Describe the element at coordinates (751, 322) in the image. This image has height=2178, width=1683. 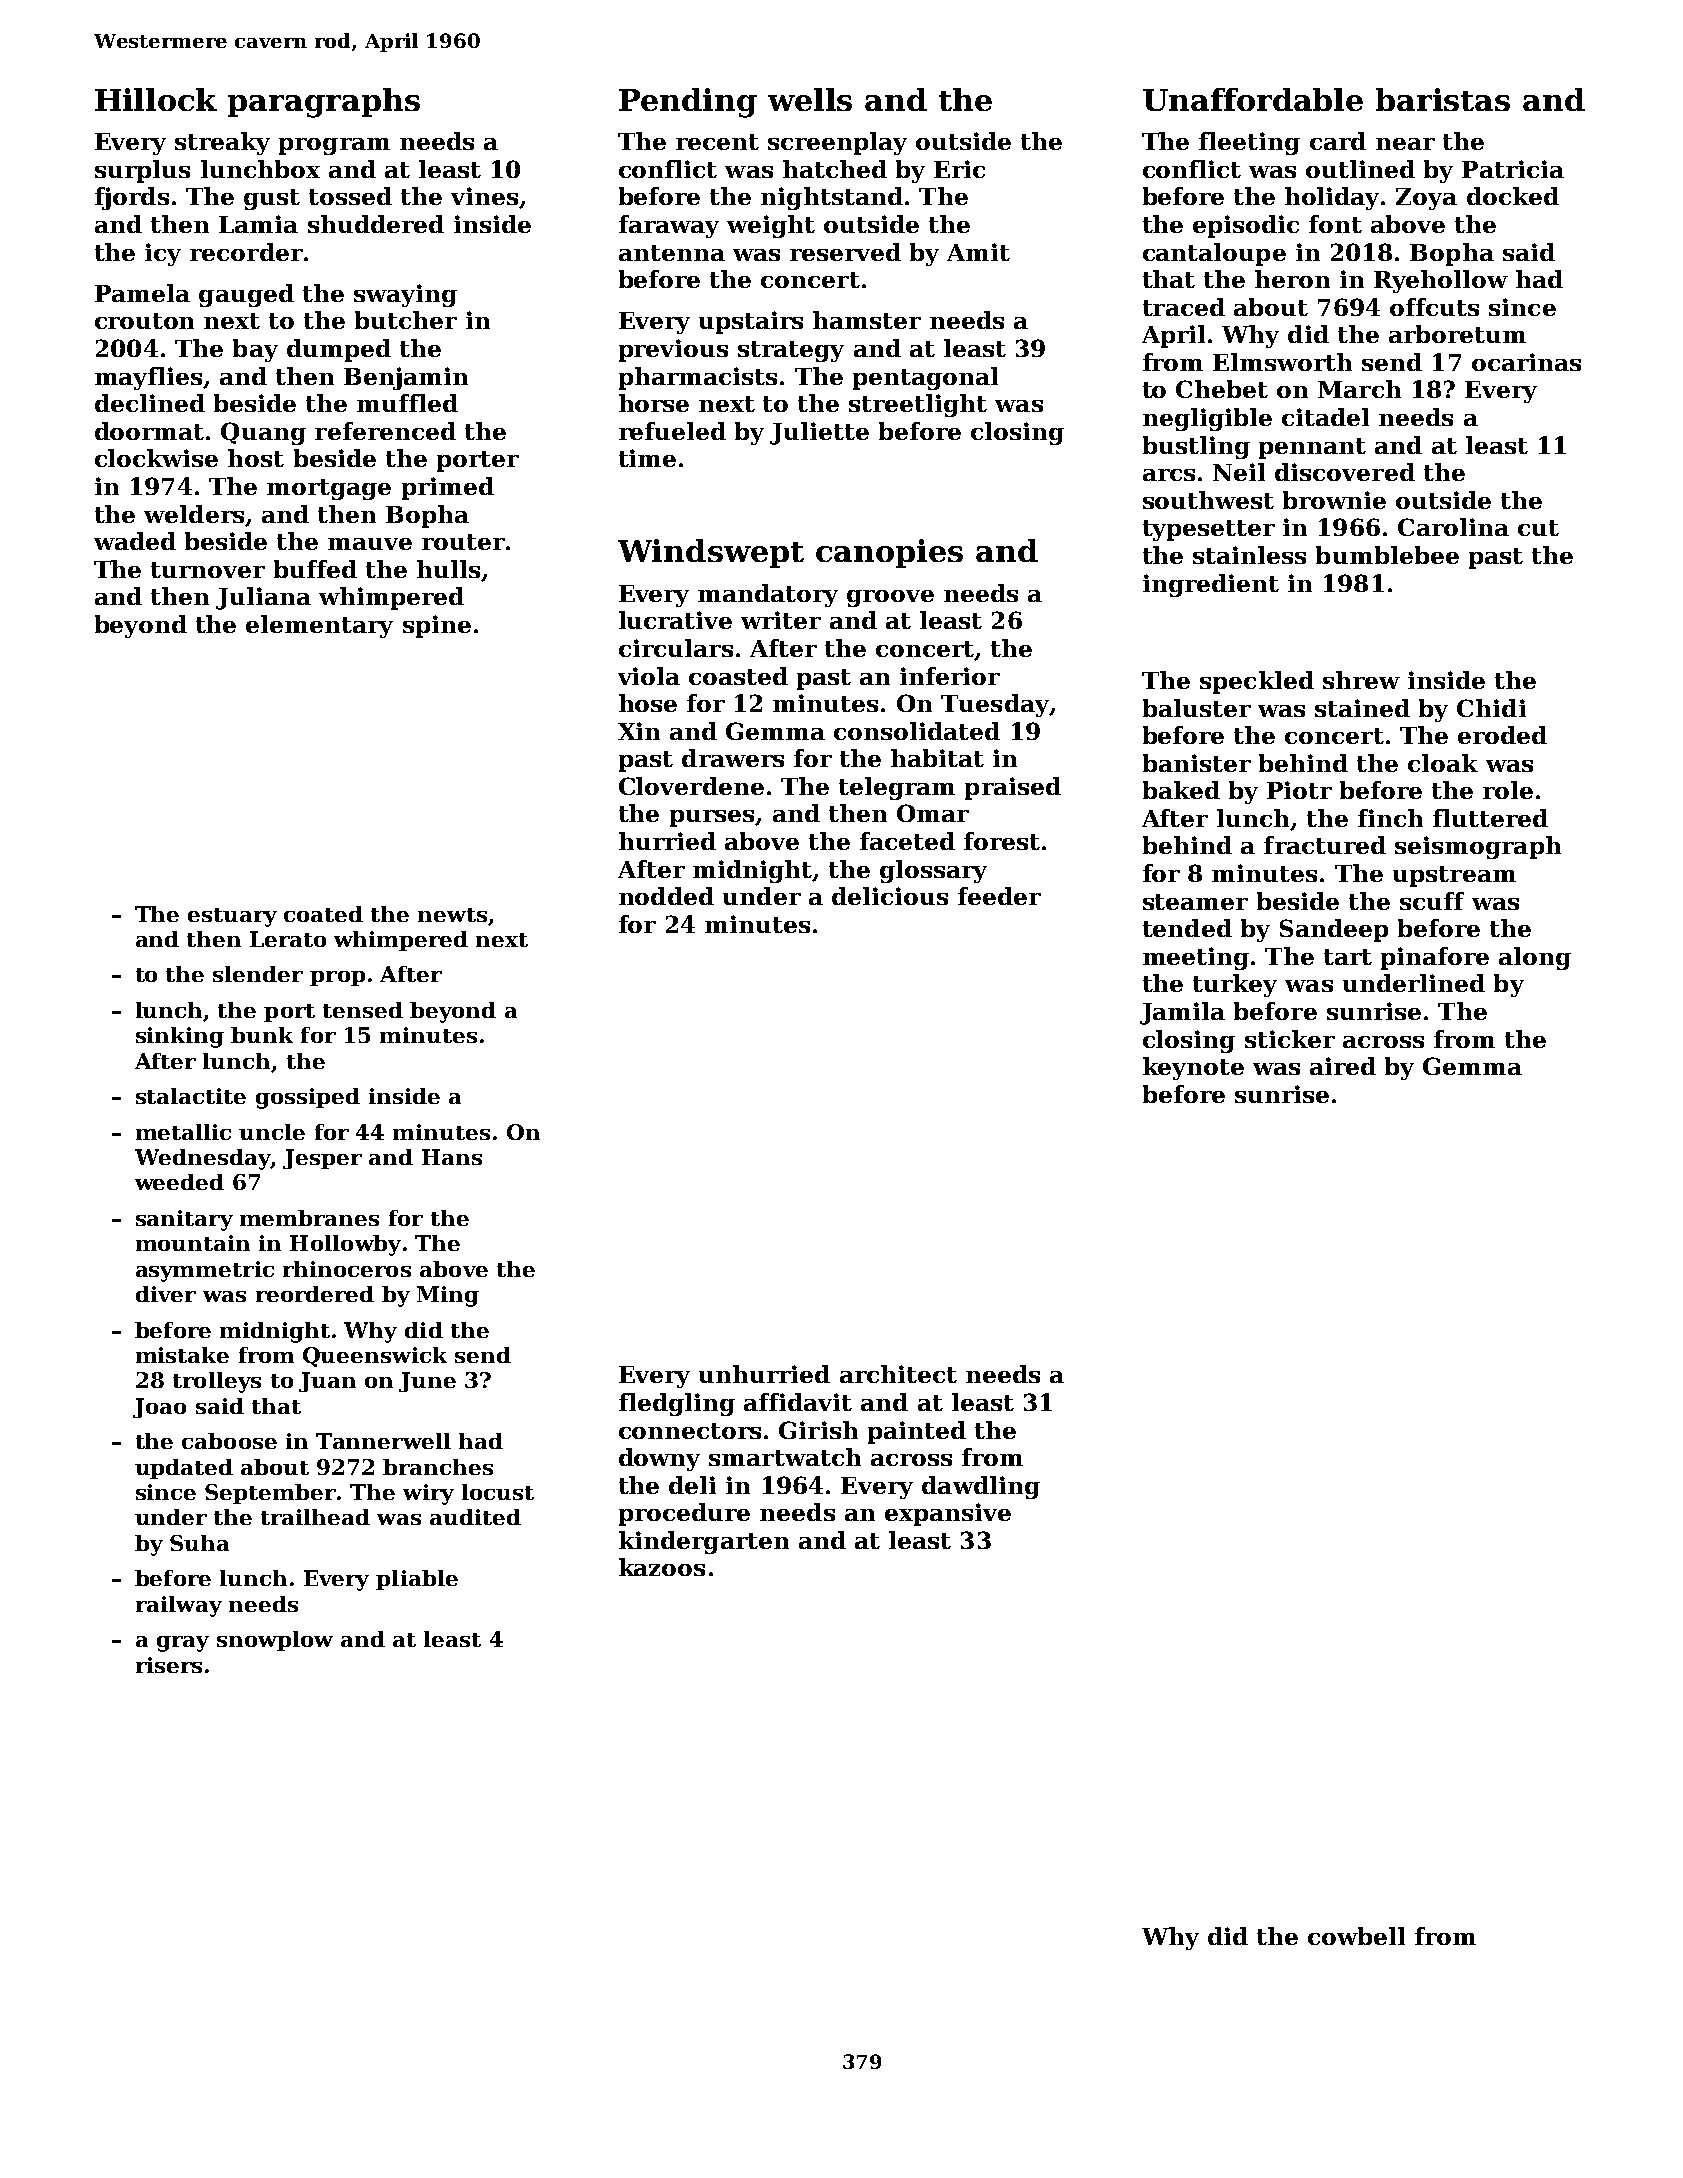
I see `upstairs` at that location.
